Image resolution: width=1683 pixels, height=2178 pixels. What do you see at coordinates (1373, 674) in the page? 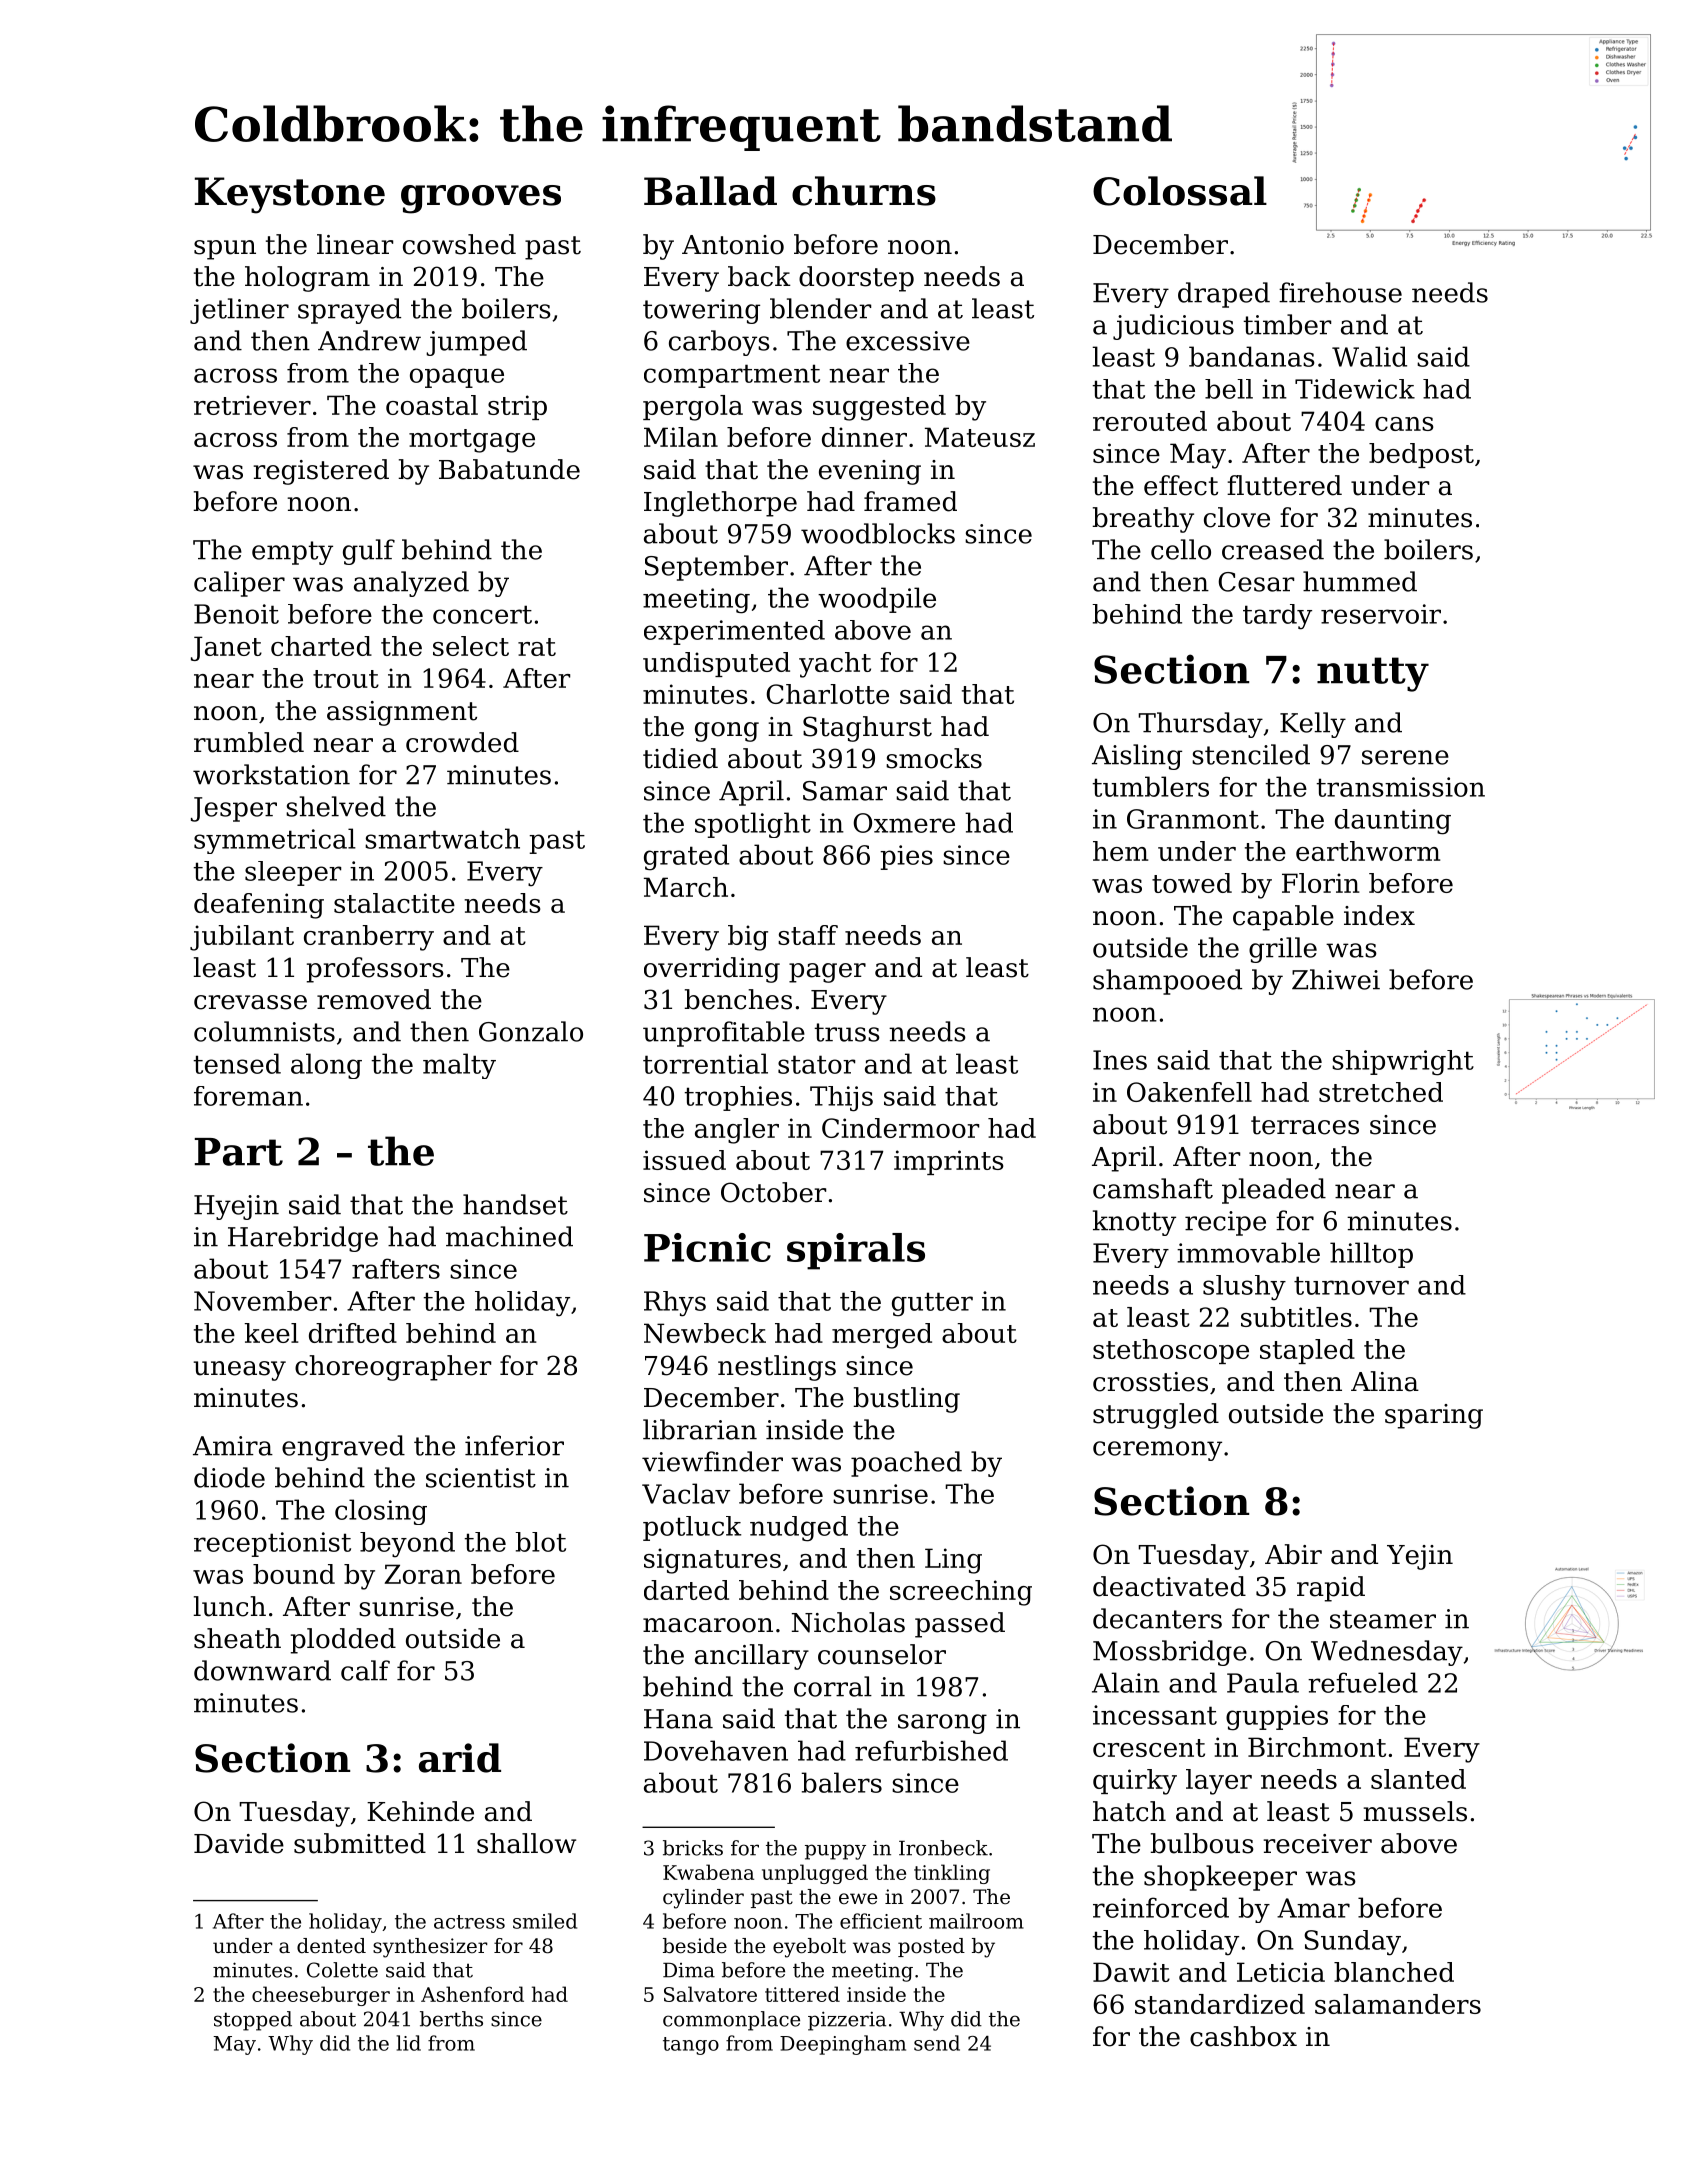
I see `nutty` at bounding box center [1373, 674].
